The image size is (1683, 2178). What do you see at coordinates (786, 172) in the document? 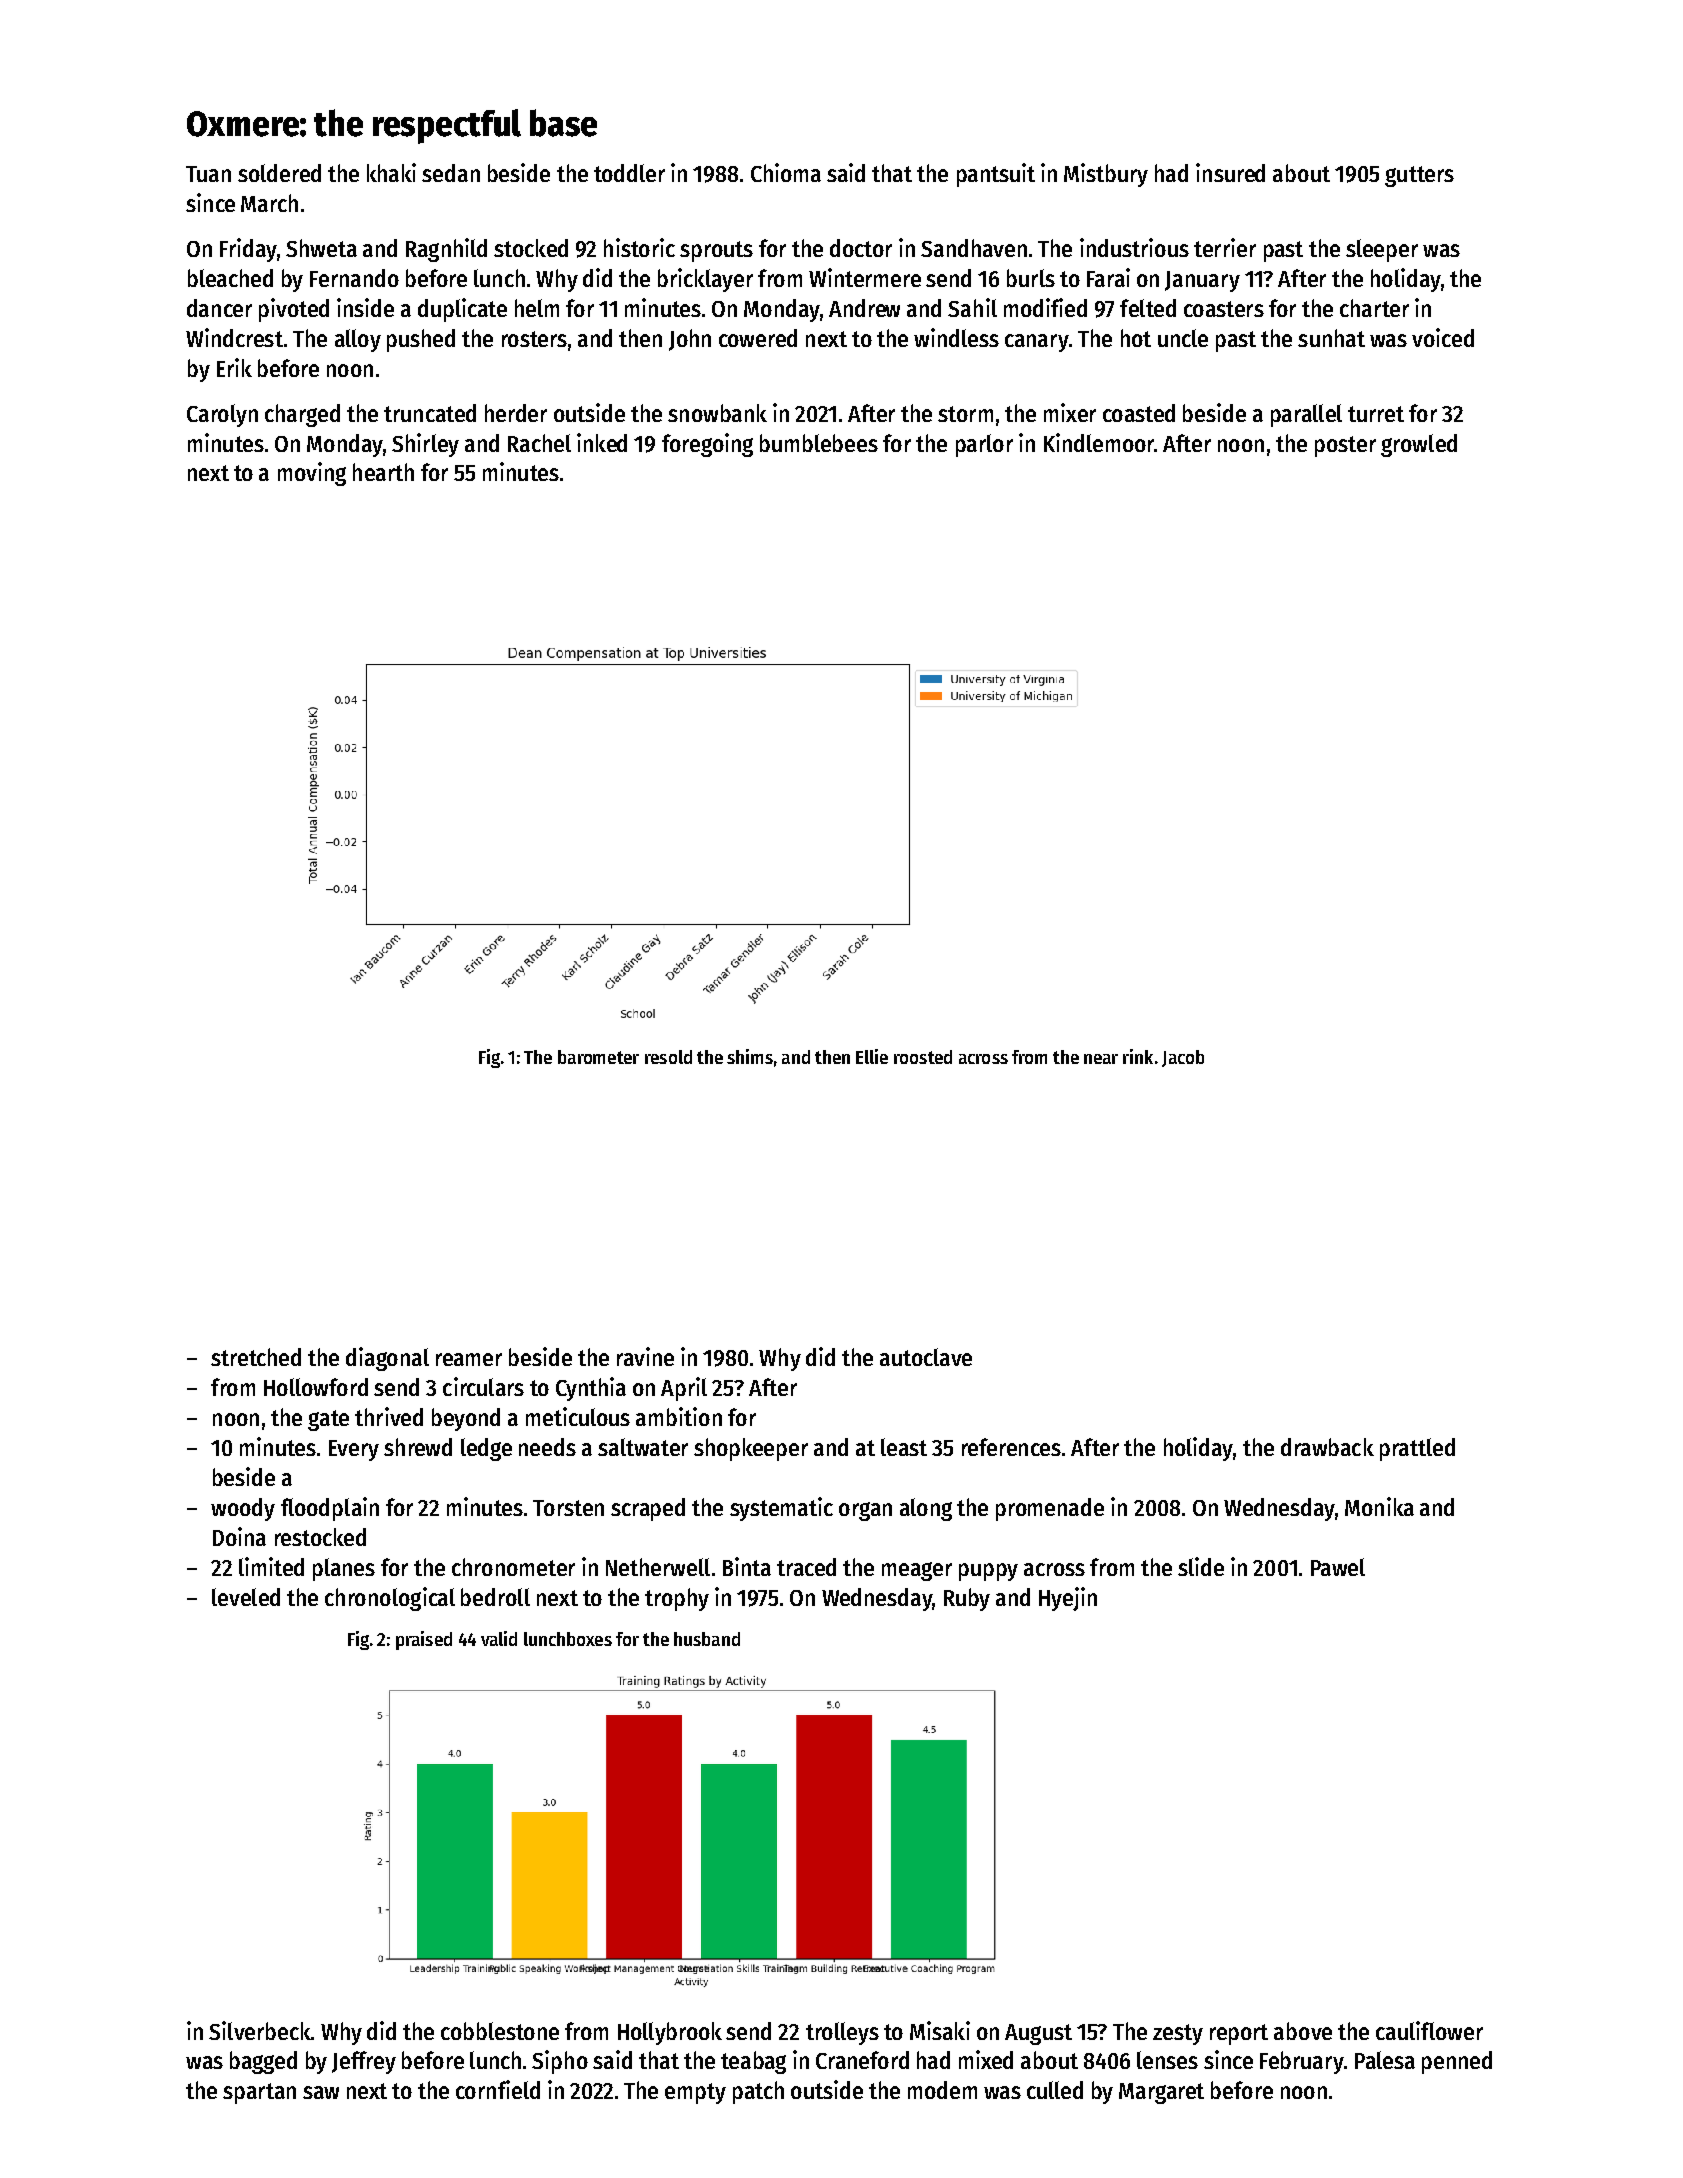
I see `Chioma` at bounding box center [786, 172].
